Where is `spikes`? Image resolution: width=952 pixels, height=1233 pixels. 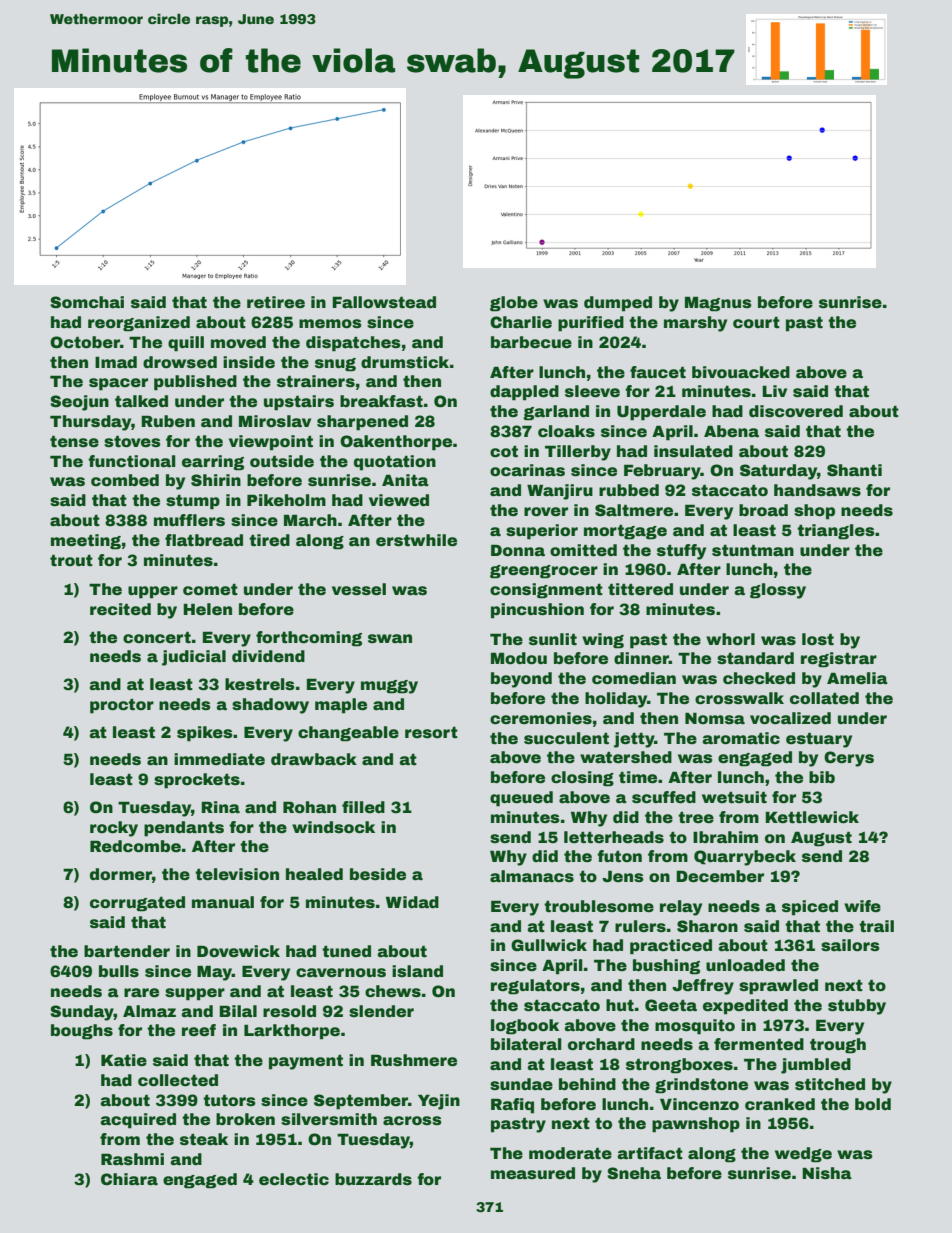
spikes is located at coordinates (205, 734).
